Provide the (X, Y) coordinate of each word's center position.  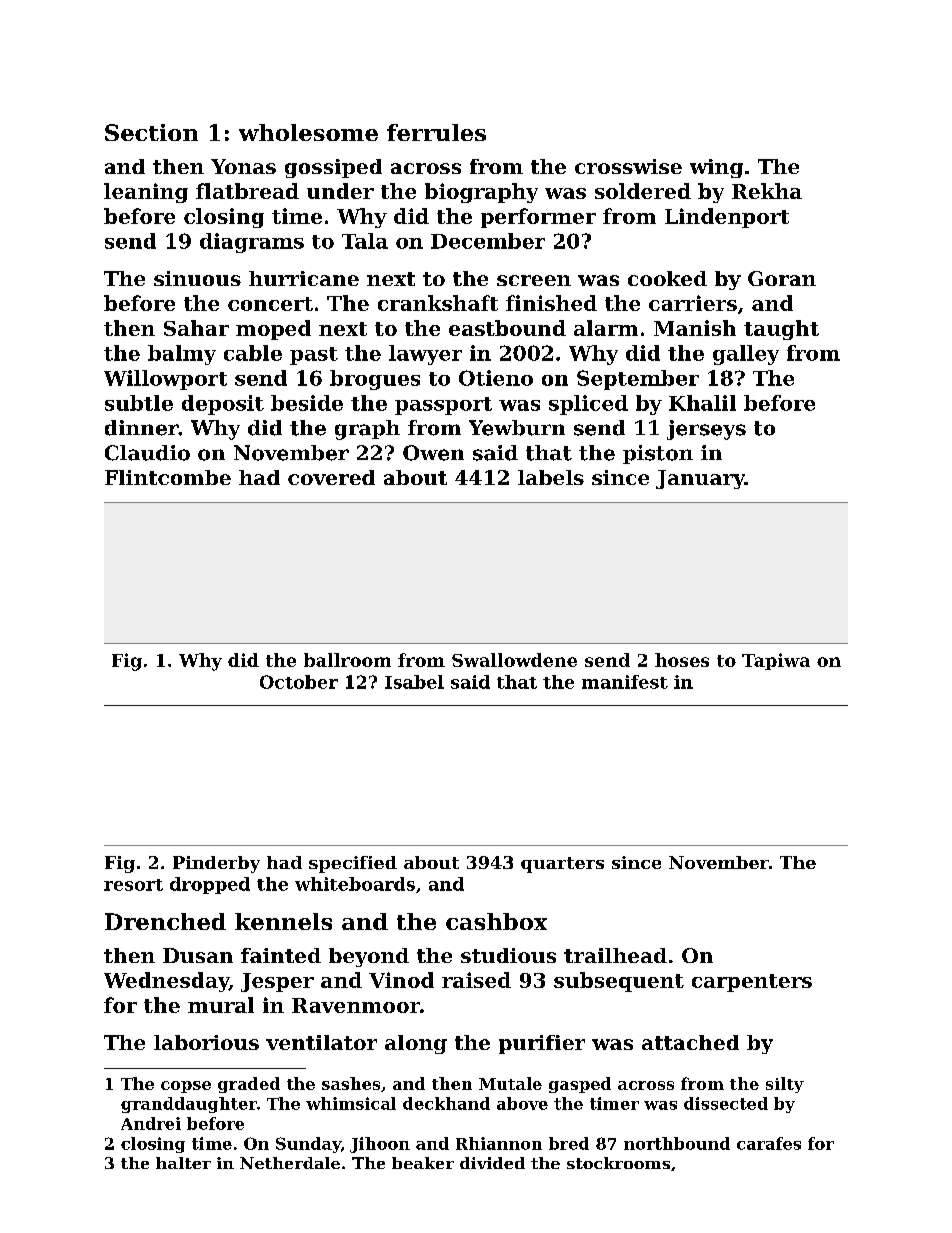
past (314, 356)
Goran (782, 278)
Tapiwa (776, 661)
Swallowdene (514, 660)
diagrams (252, 243)
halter (183, 1163)
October (299, 682)
